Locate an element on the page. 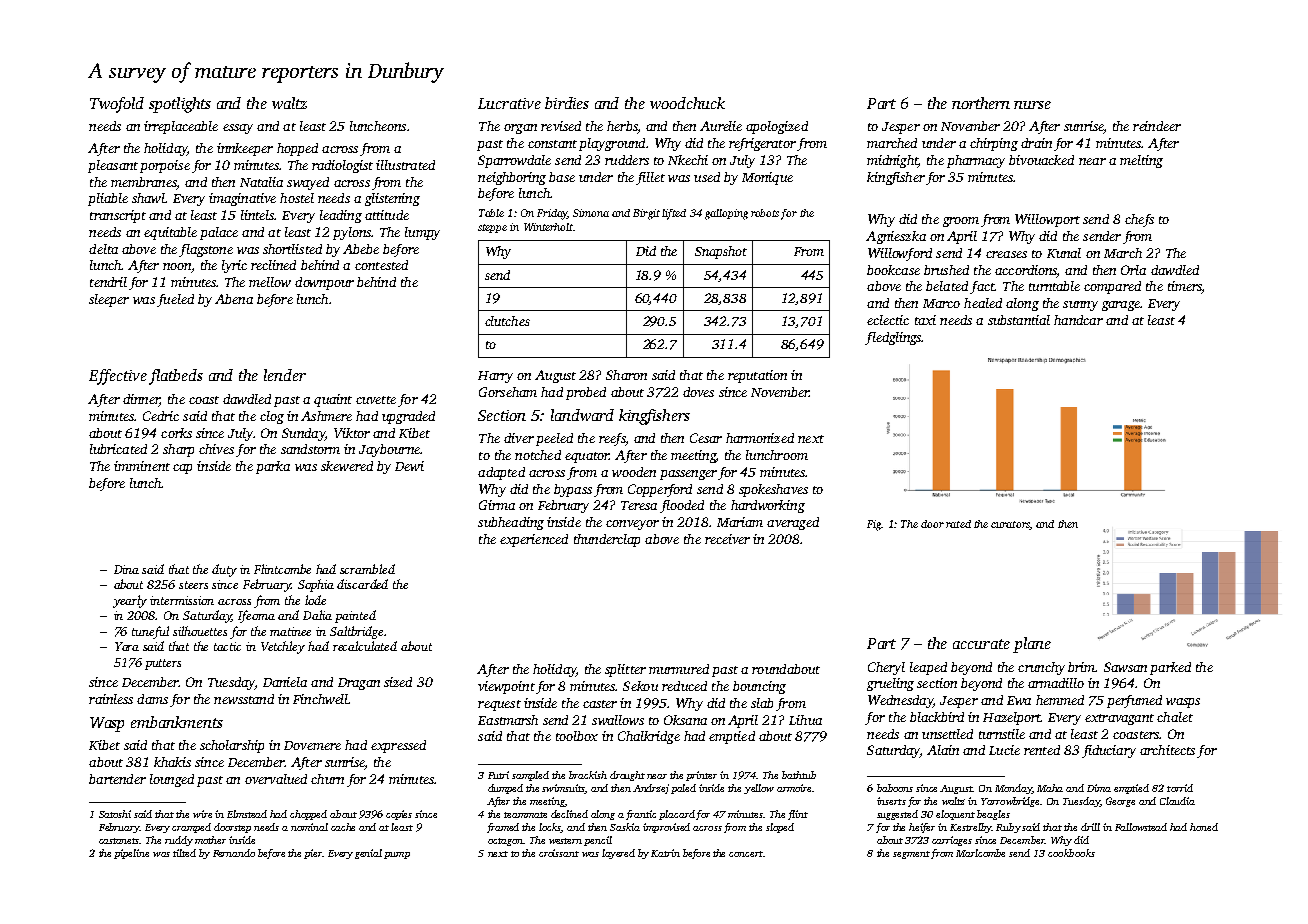  recalculated is located at coordinates (365, 646).
